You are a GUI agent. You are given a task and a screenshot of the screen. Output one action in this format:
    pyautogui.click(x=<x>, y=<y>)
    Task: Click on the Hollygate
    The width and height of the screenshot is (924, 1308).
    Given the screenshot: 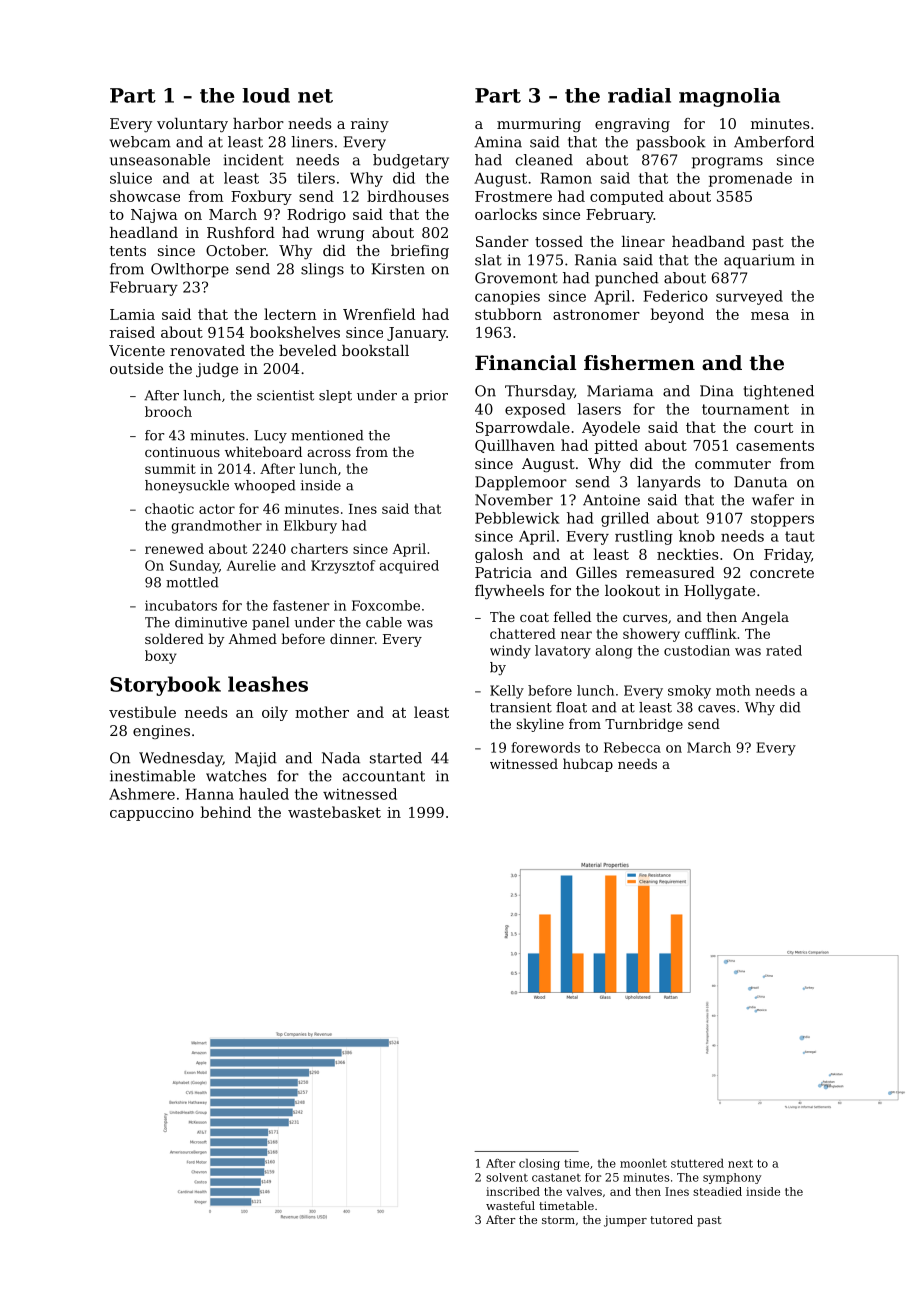 What is the action you would take?
    pyautogui.click(x=719, y=592)
